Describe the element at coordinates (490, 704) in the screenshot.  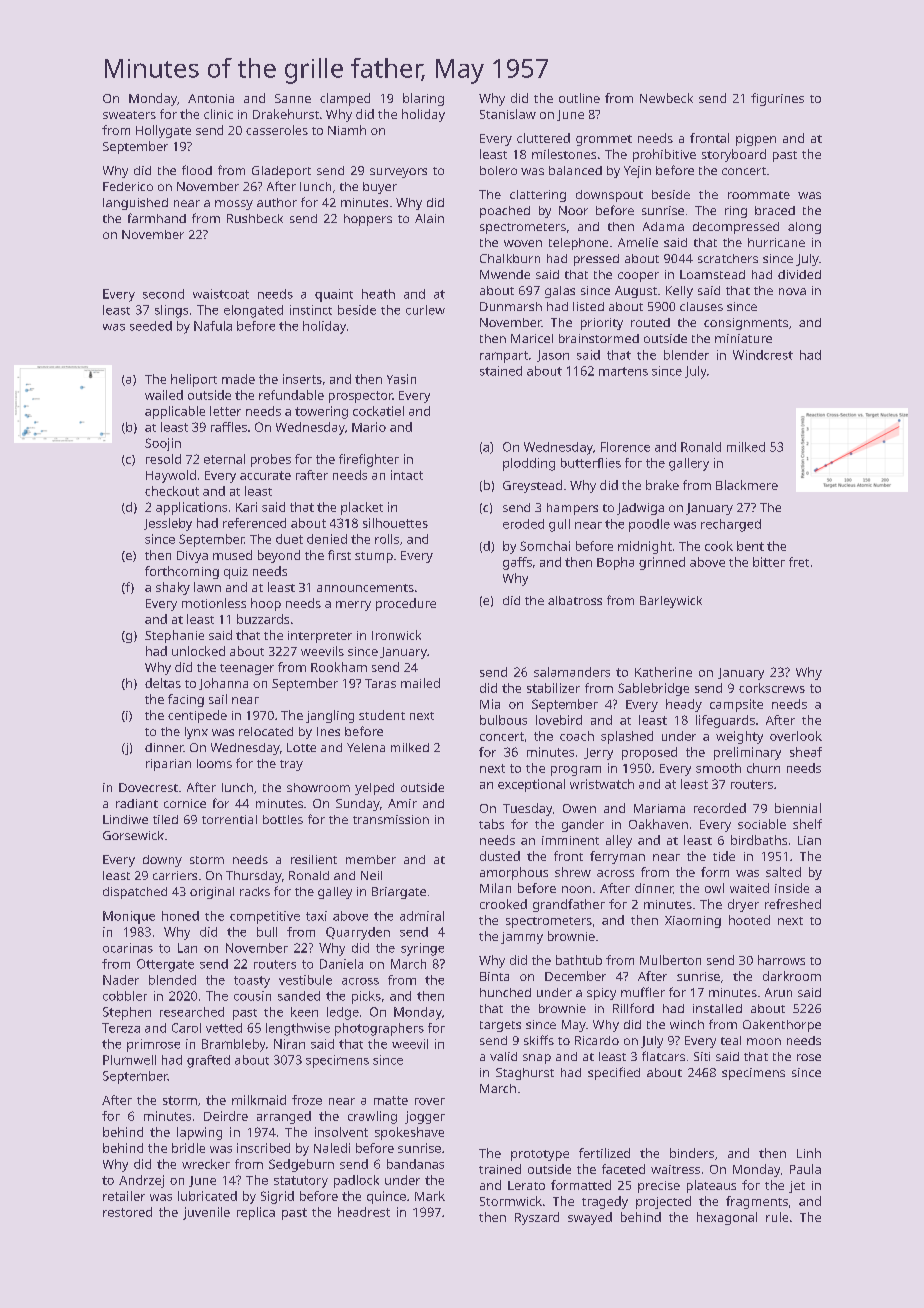
I see `Mia` at that location.
